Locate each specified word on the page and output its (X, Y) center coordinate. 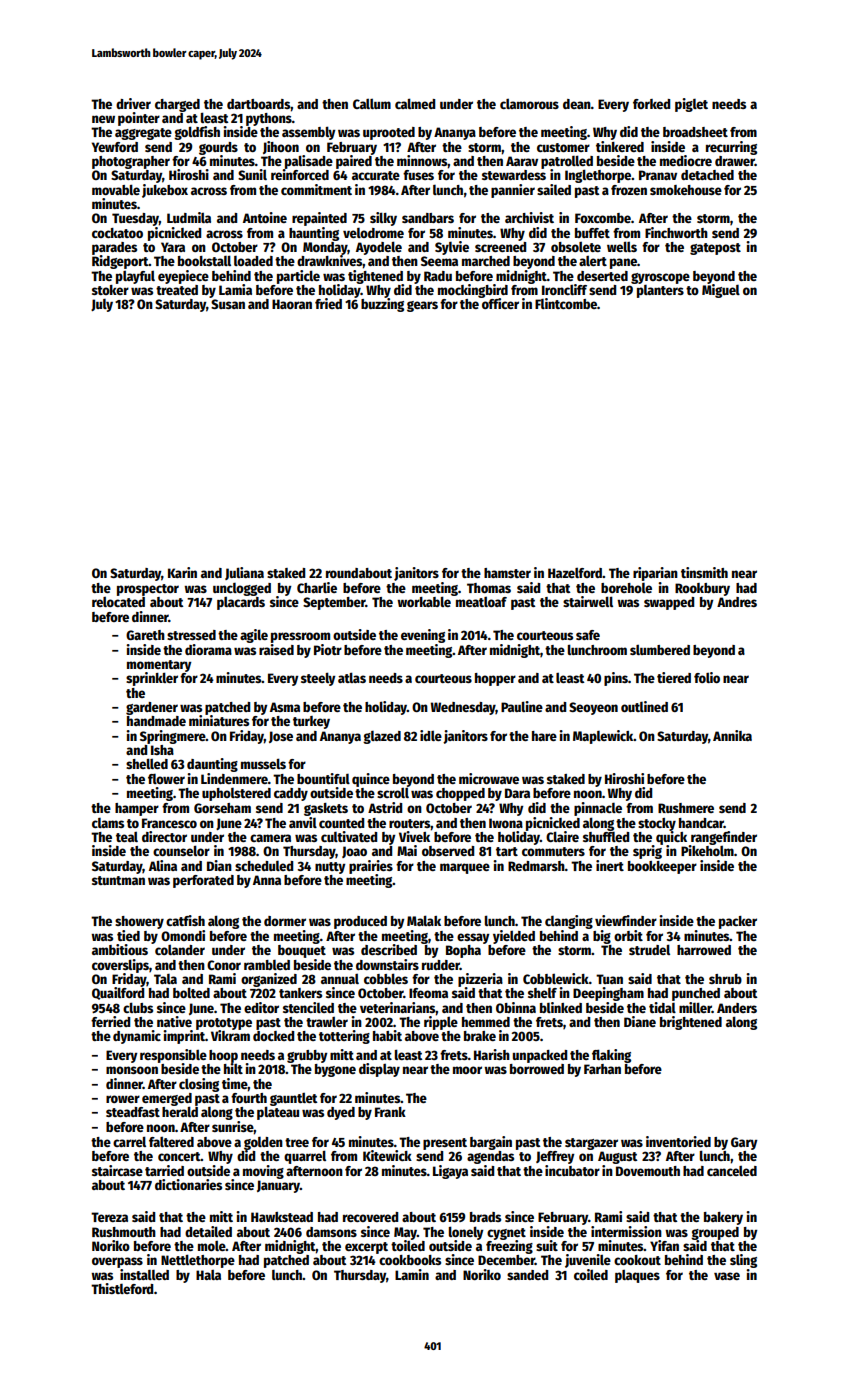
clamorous (529, 104)
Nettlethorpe (198, 1261)
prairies (371, 867)
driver (133, 103)
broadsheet (695, 132)
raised (276, 649)
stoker (110, 290)
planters (660, 291)
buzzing (382, 305)
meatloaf (481, 602)
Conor (224, 965)
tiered (674, 677)
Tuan (609, 979)
